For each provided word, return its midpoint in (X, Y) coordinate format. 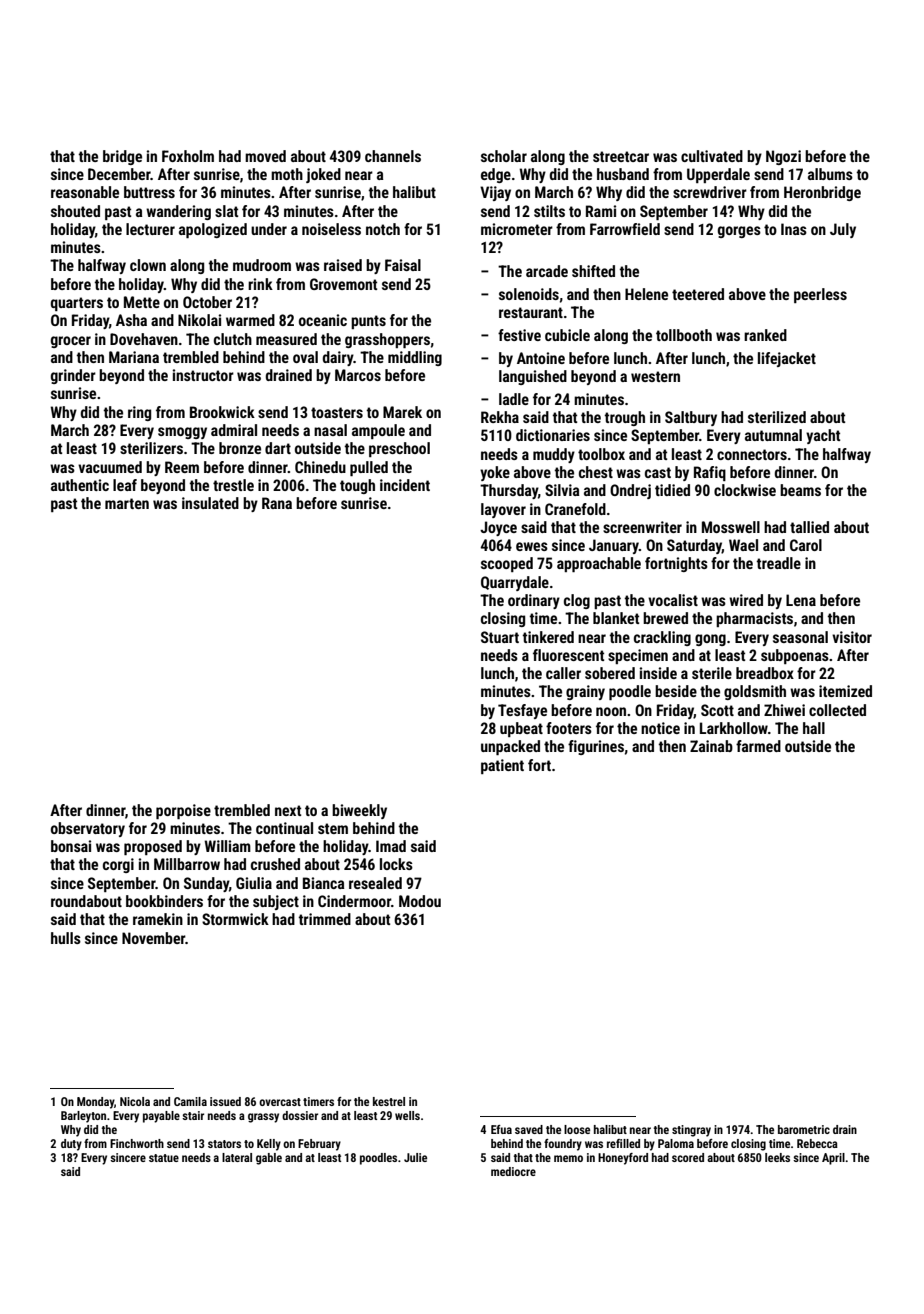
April (833, 1159)
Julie (415, 1157)
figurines (596, 747)
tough (357, 486)
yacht (823, 436)
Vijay (495, 193)
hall (814, 728)
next (288, 810)
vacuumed (110, 467)
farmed (758, 746)
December (119, 174)
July (843, 230)
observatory (88, 829)
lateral (237, 1157)
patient (502, 766)
